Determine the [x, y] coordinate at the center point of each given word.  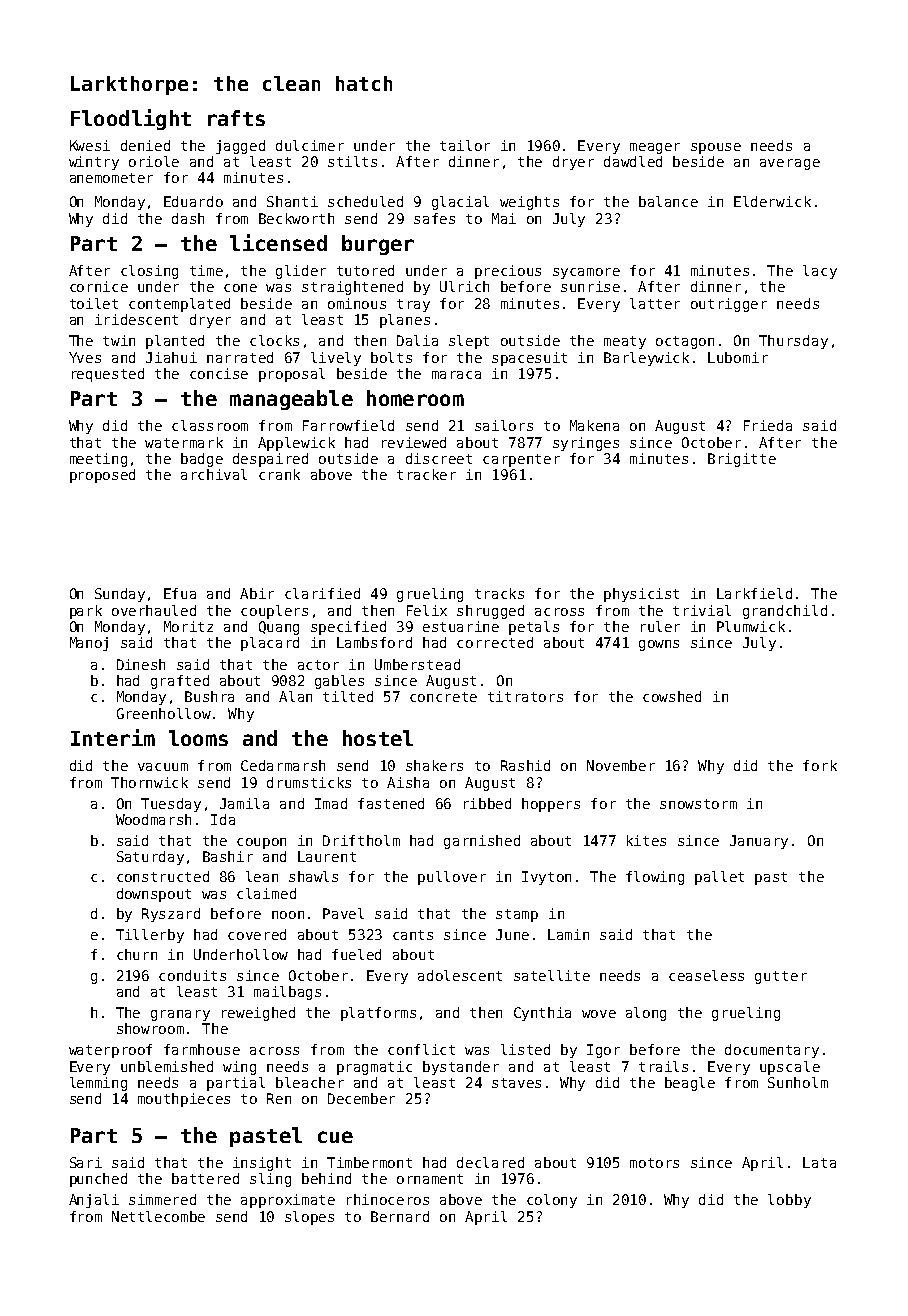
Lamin [568, 934]
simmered [162, 1199]
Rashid [525, 765]
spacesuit [529, 359]
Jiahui [171, 357]
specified [348, 628]
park [86, 612]
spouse [716, 148]
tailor [465, 145]
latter [655, 303]
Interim [113, 737]
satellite [552, 975]
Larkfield [754, 593]
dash [188, 218]
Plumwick [751, 626]
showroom [150, 1028]
